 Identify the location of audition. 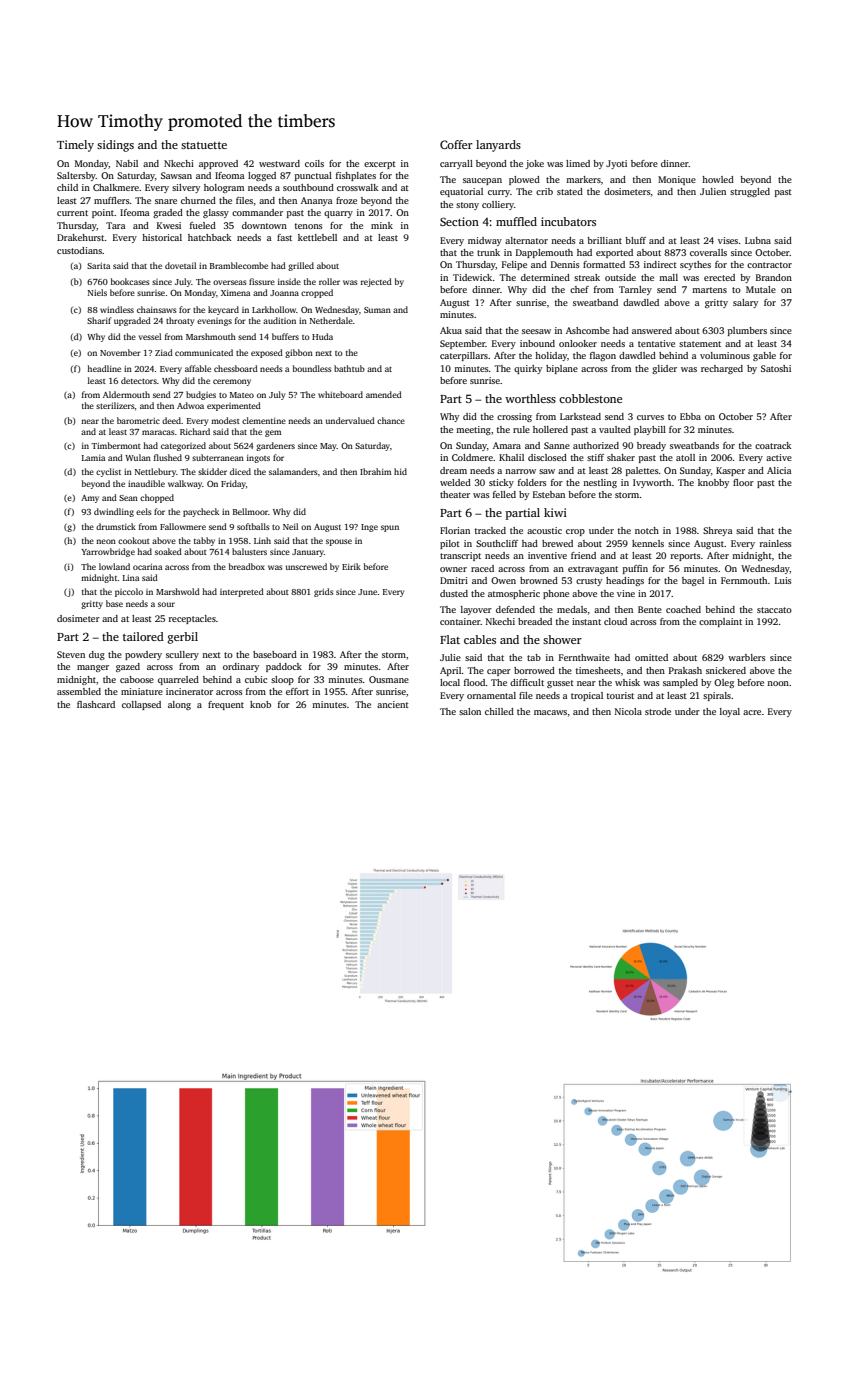
(279, 320).
